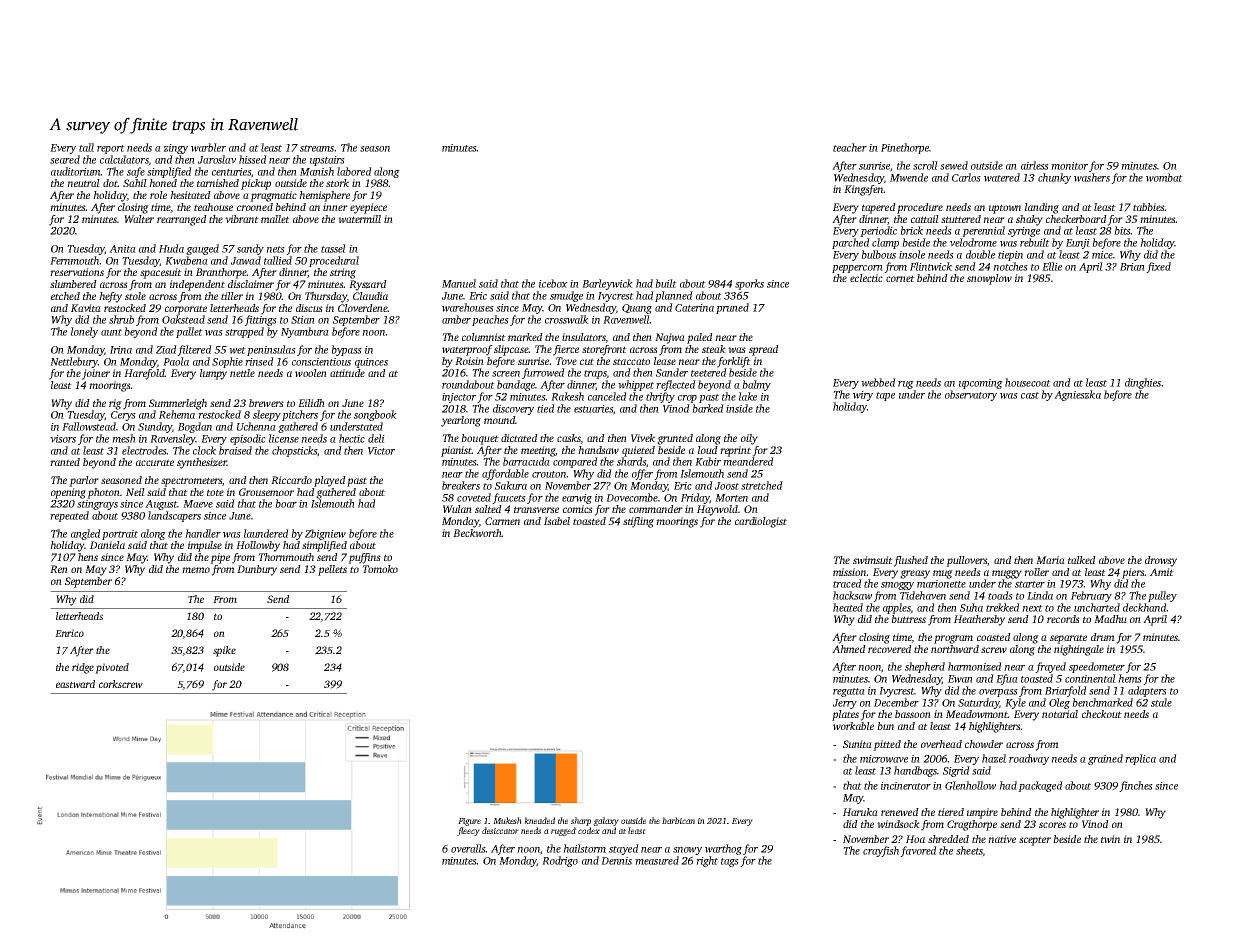 This screenshot has width=1233, height=952. I want to click on conscientious, so click(321, 362).
